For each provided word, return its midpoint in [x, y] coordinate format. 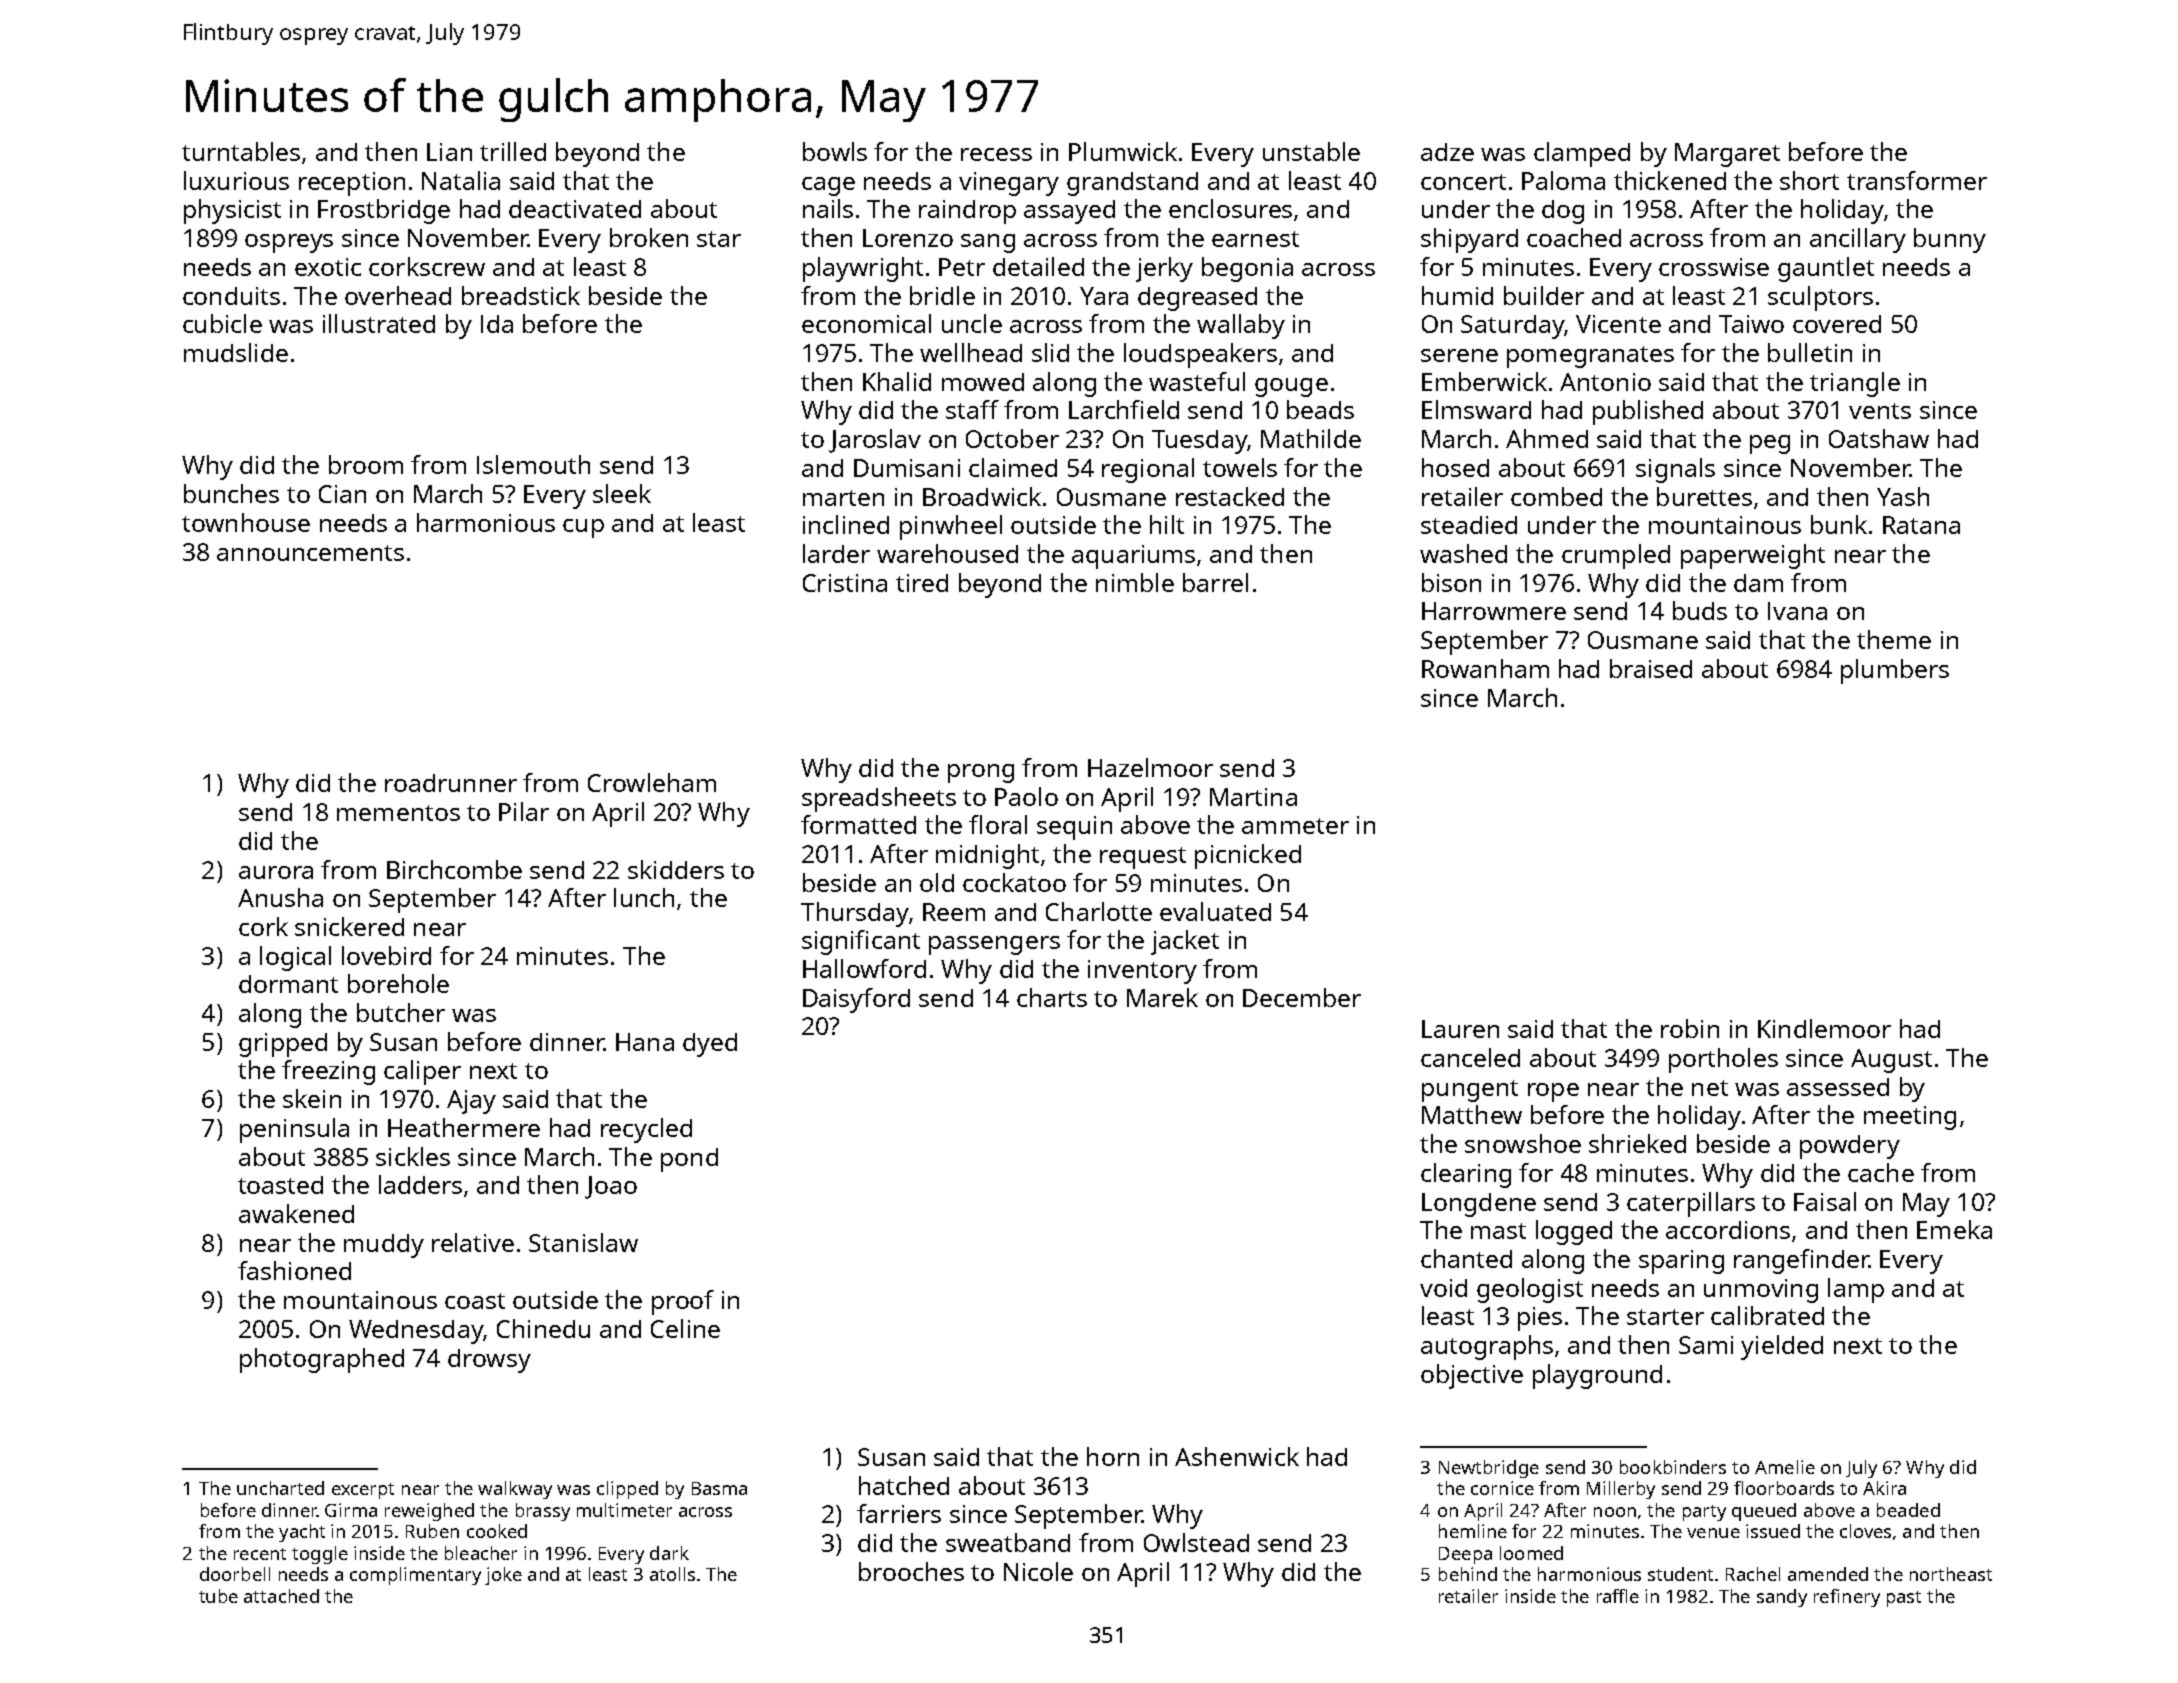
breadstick [521, 295]
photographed [322, 1360]
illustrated [379, 323]
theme [1894, 639]
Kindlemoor [1824, 1028]
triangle [1855, 384]
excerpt [363, 1491]
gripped [283, 1045]
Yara [1104, 296]
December [1302, 997]
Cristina [845, 583]
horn [1113, 1456]
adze [1447, 152]
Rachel [1753, 1574]
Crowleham [652, 782]
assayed [1069, 212]
